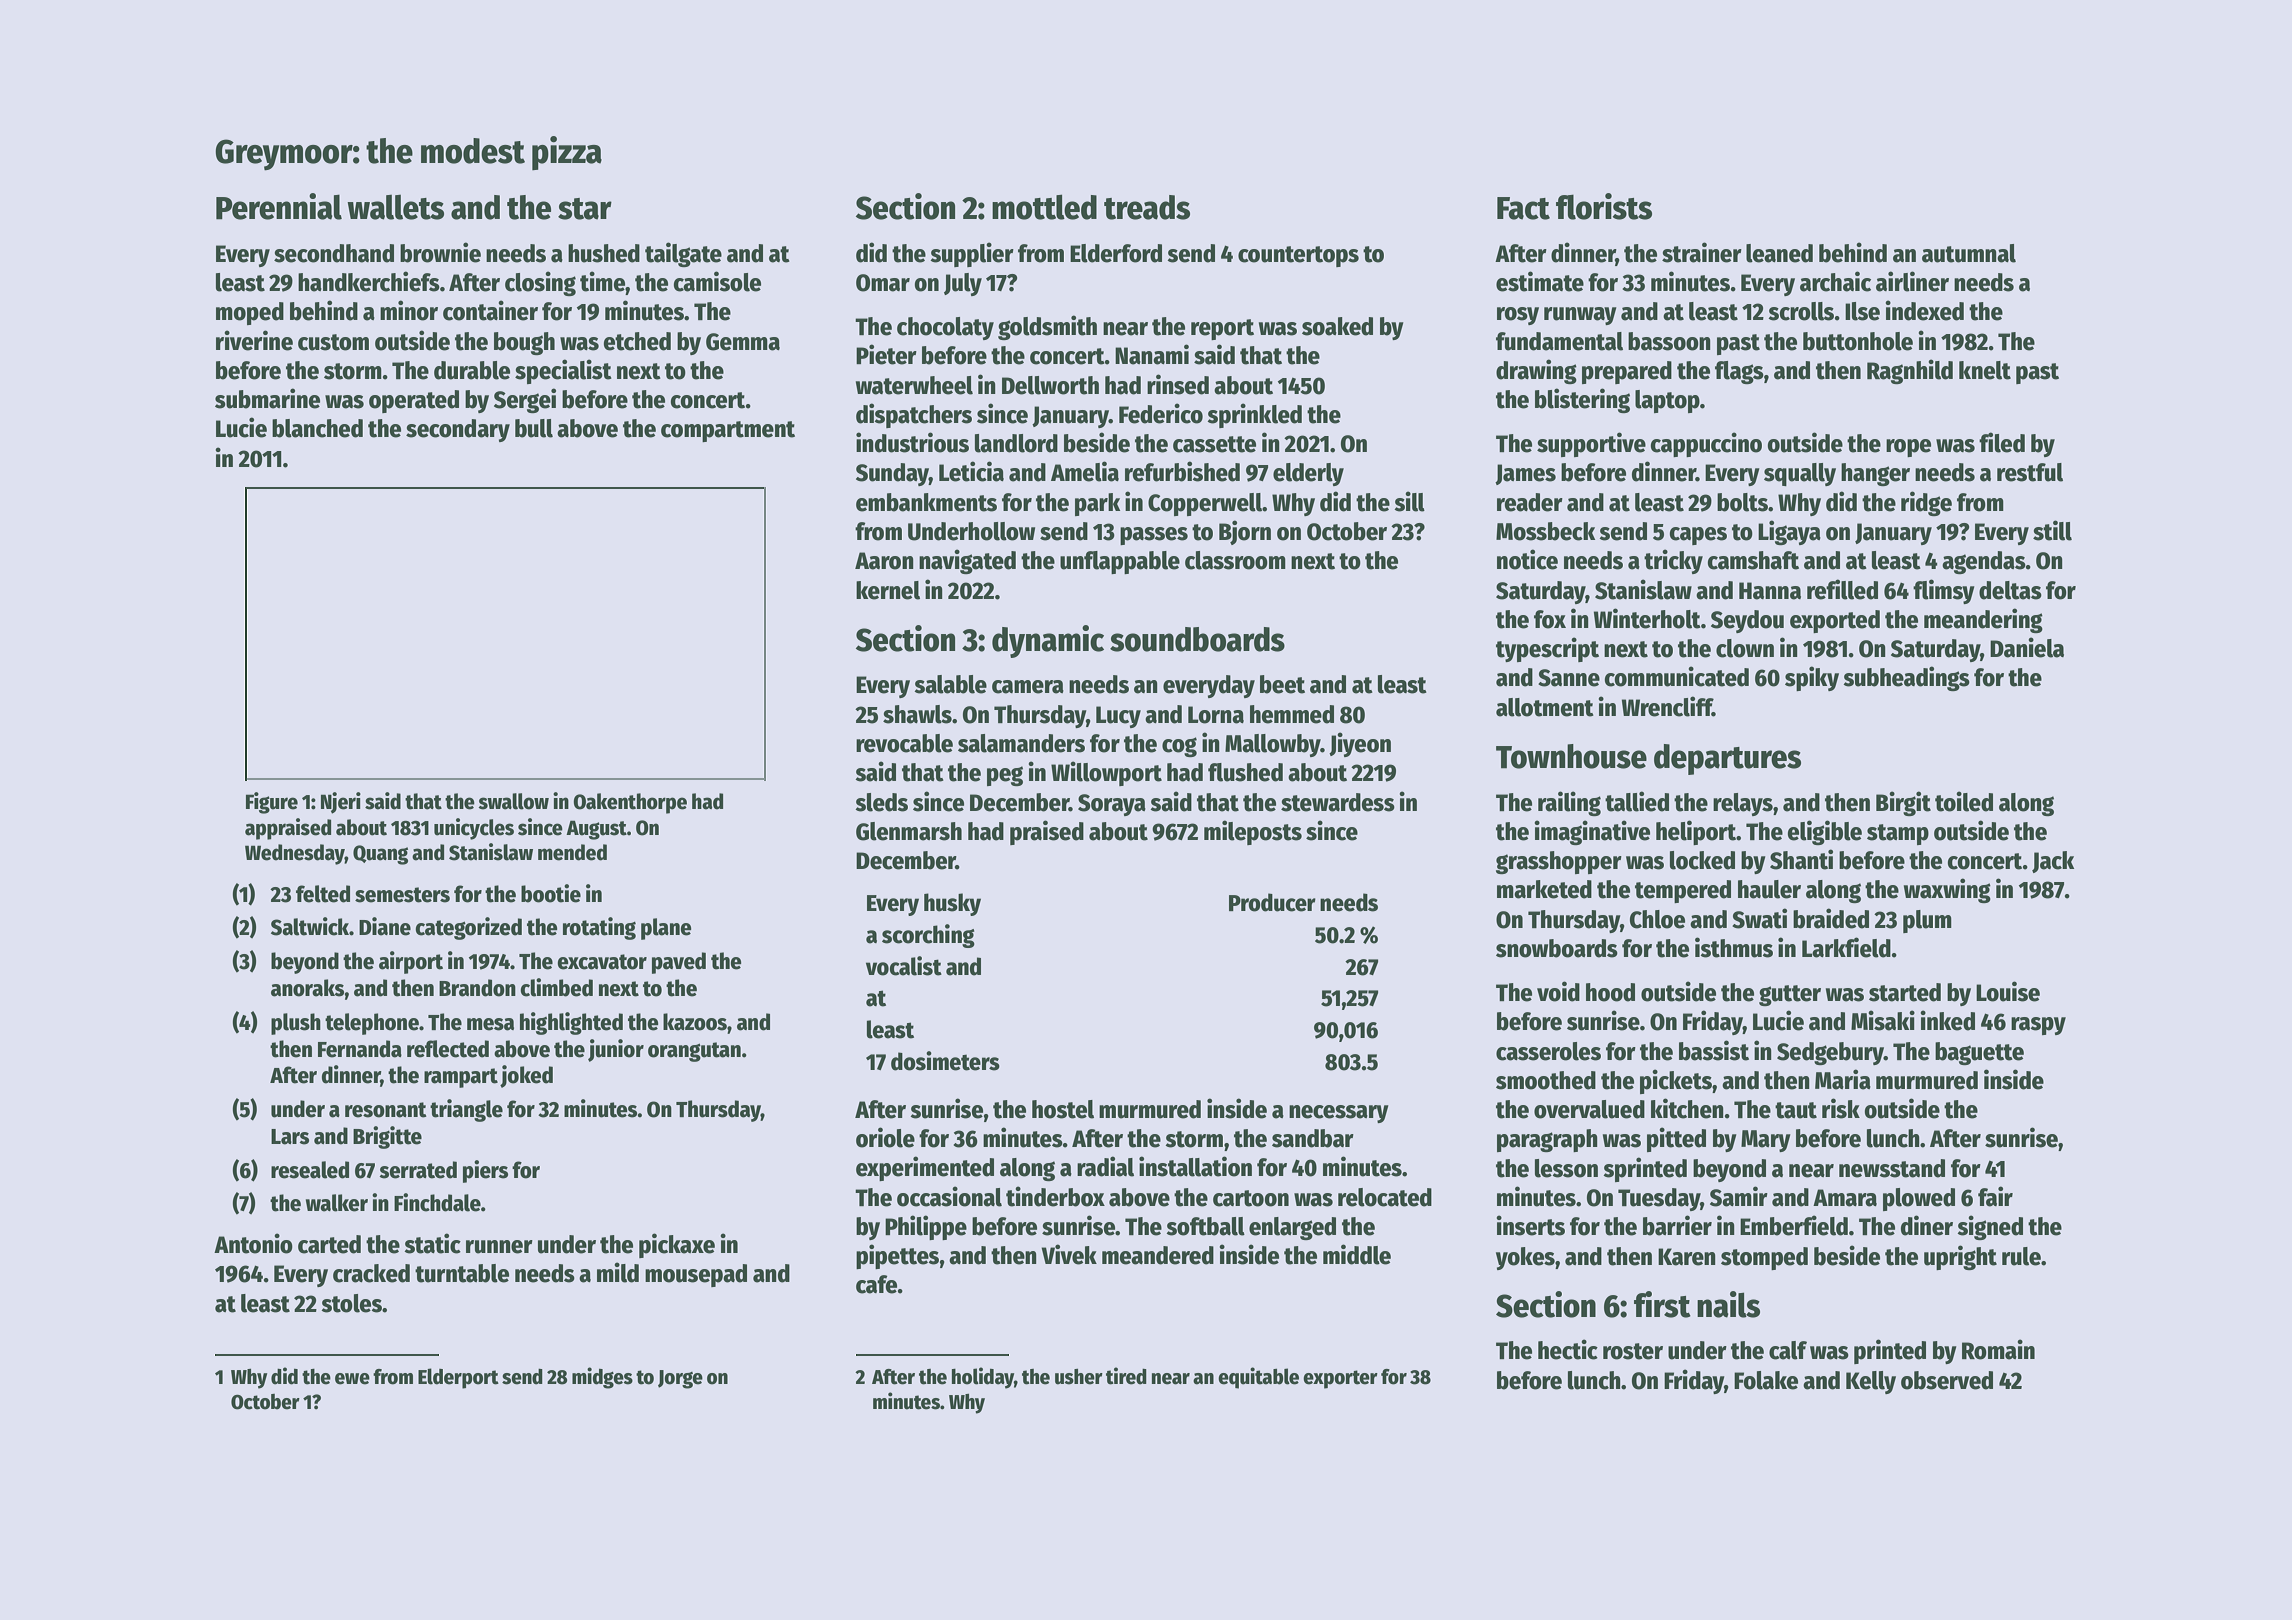  Describe the element at coordinates (1789, 532) in the screenshot. I see `Ligaya` at that location.
